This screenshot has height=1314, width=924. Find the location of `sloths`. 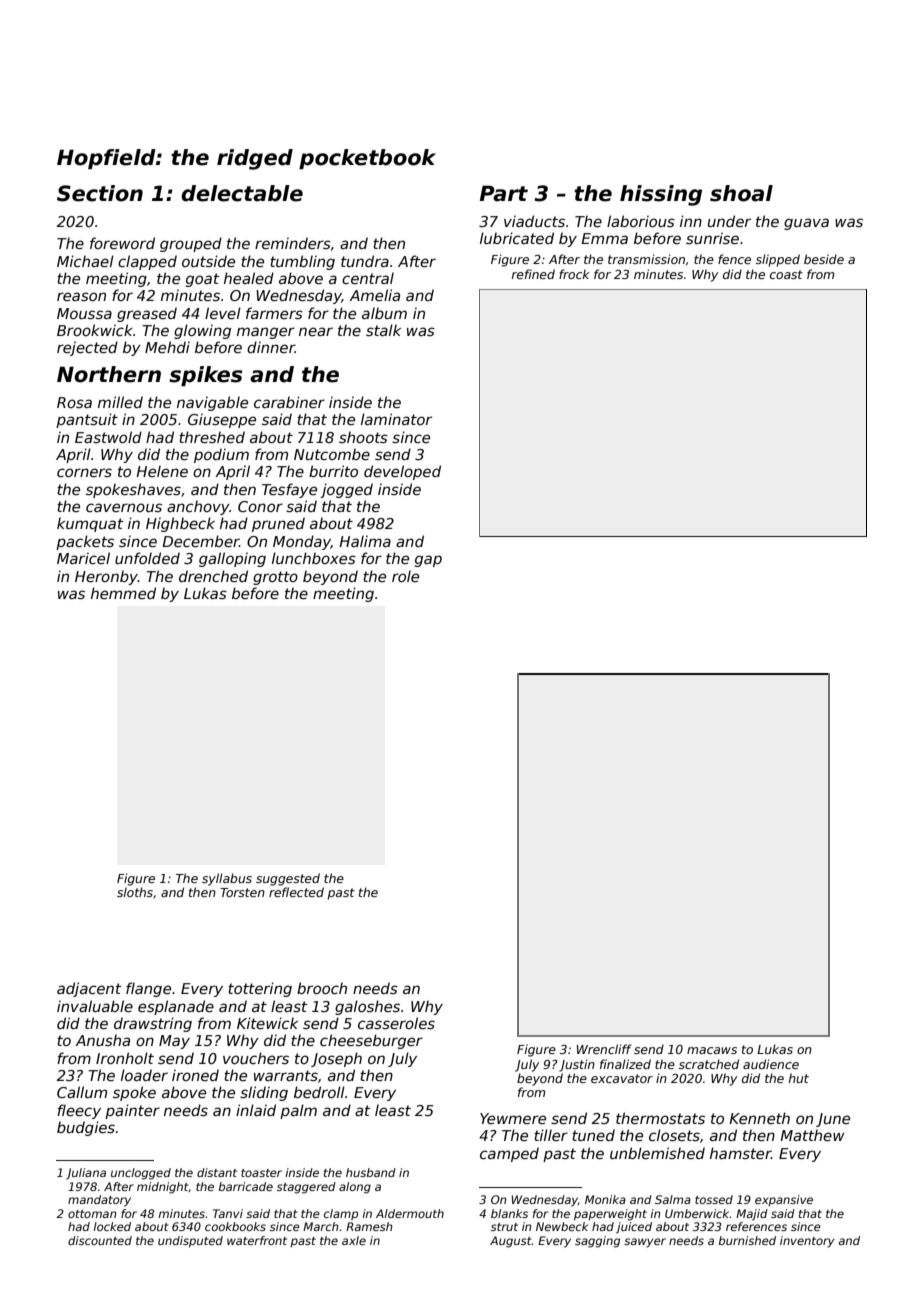

sloths is located at coordinates (135, 892).
